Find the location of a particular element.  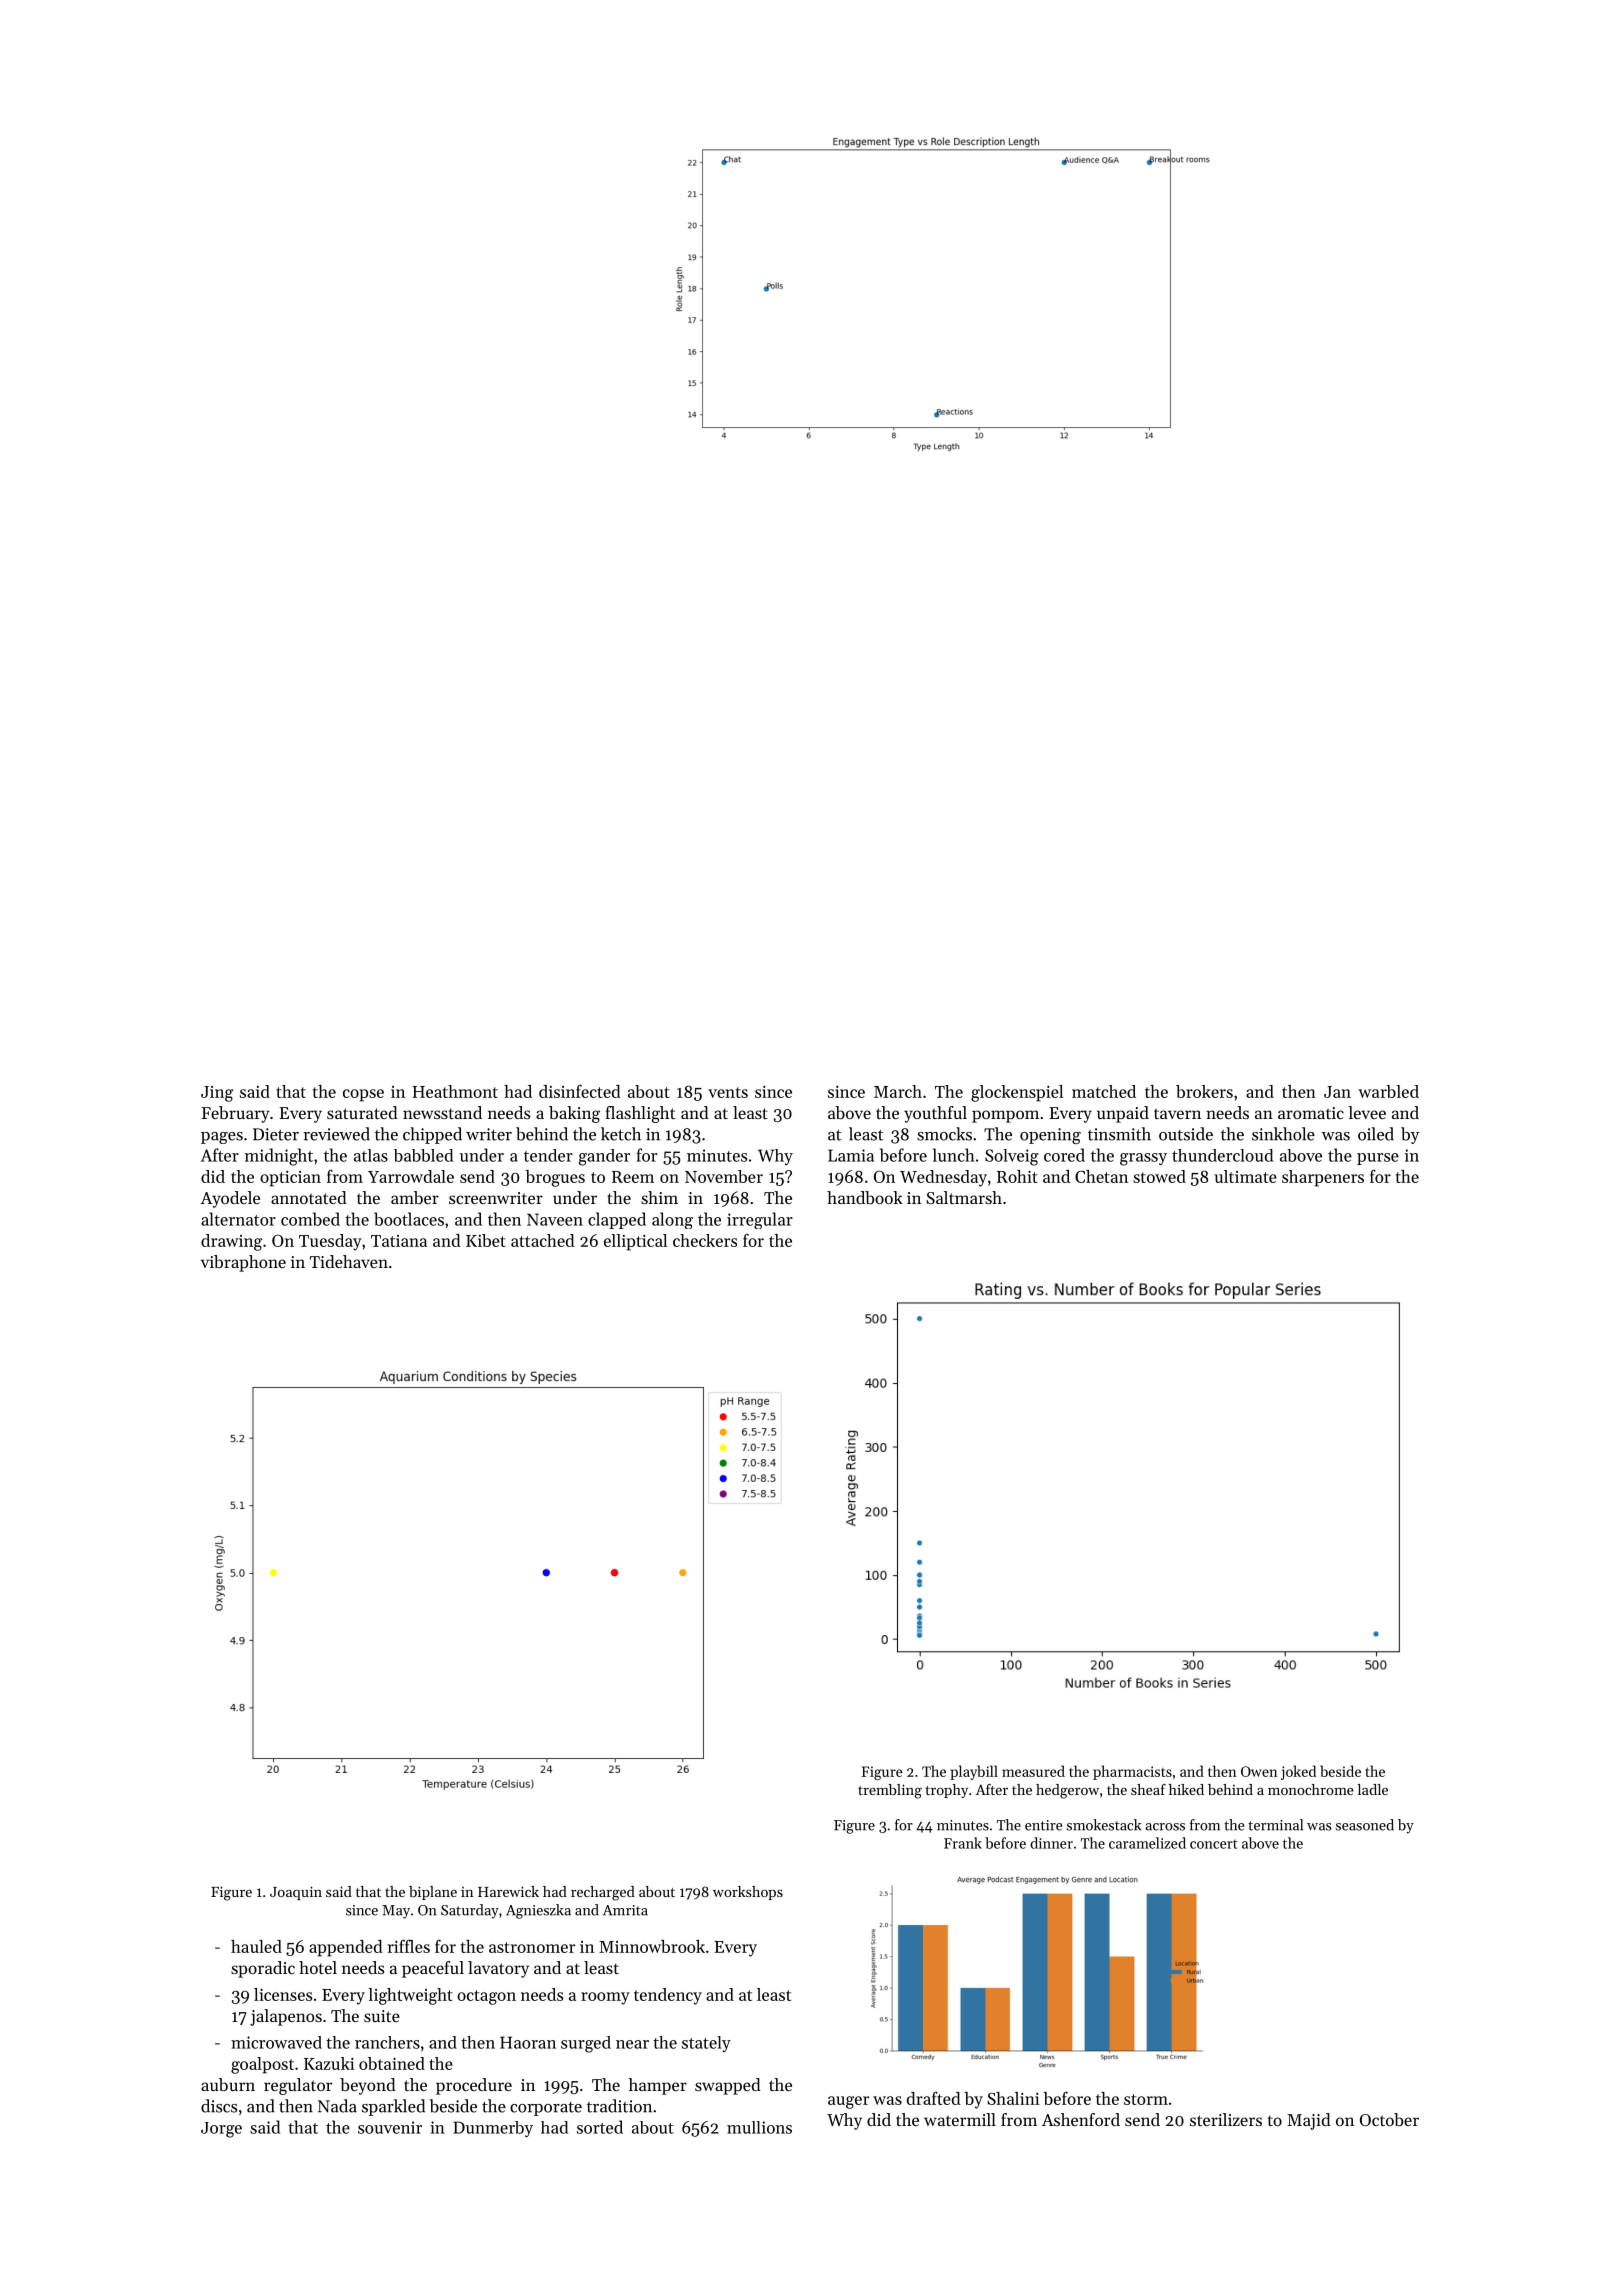

Owen is located at coordinates (1259, 1771).
